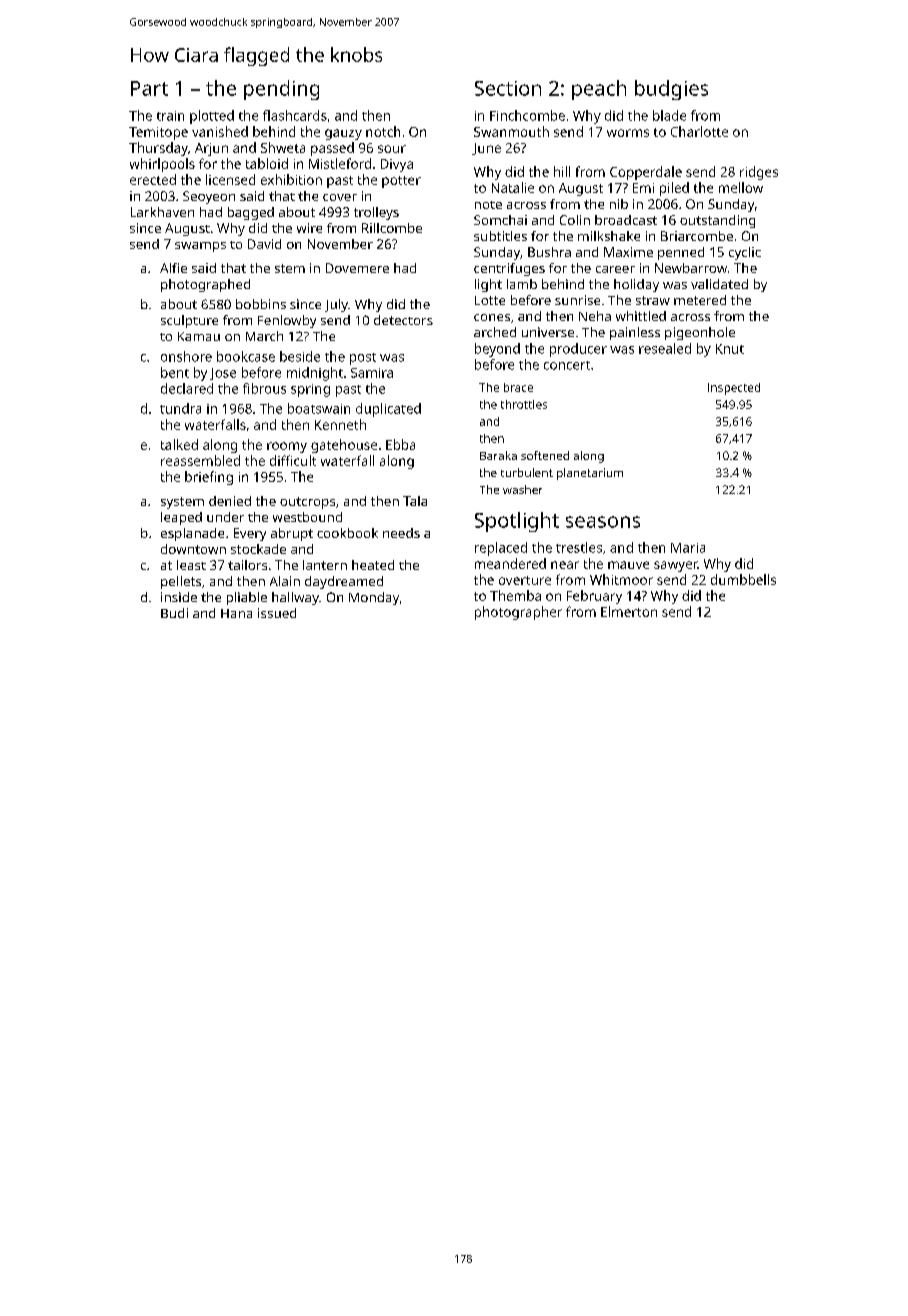 This screenshot has height=1316, width=908. I want to click on boatswain, so click(319, 408).
